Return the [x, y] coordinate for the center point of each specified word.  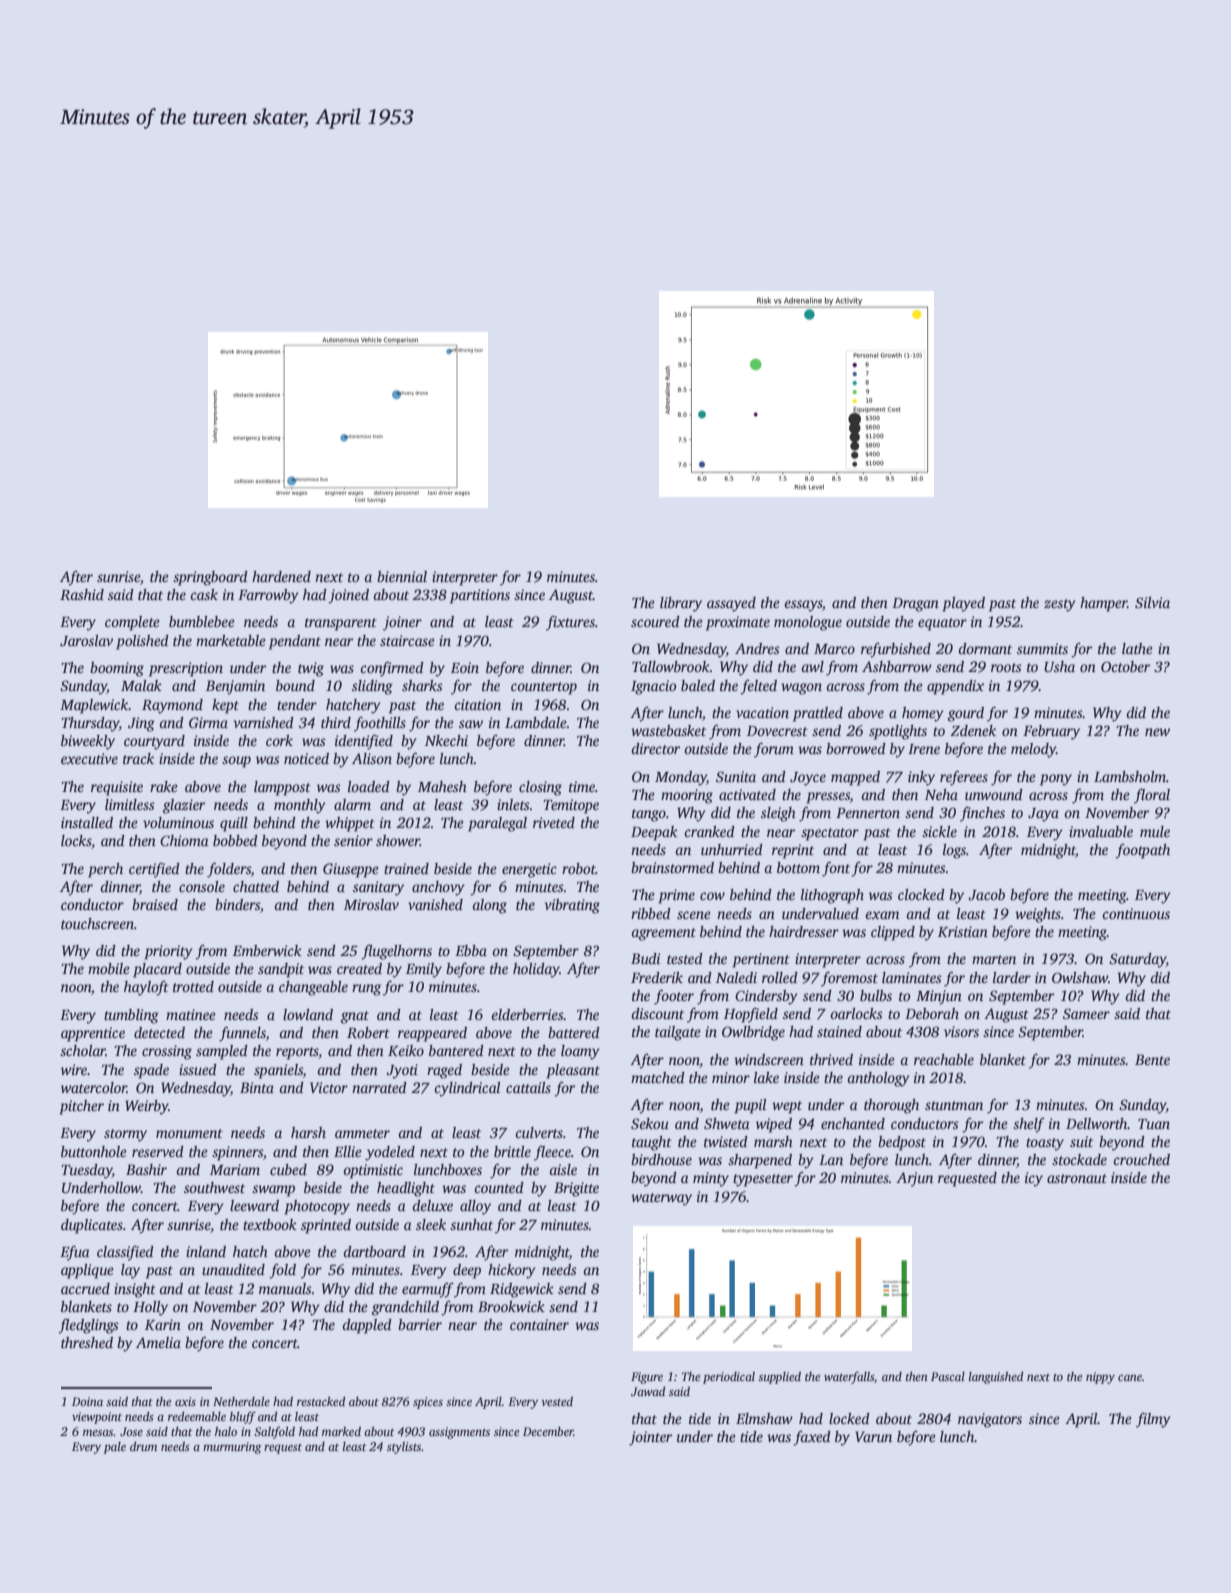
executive [89, 758]
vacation [762, 712]
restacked [321, 1401]
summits [1042, 648]
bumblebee [202, 621]
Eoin [465, 667]
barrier [420, 1324]
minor [731, 1077]
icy [1034, 1179]
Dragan [915, 605]
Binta [257, 1087]
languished [996, 1378]
